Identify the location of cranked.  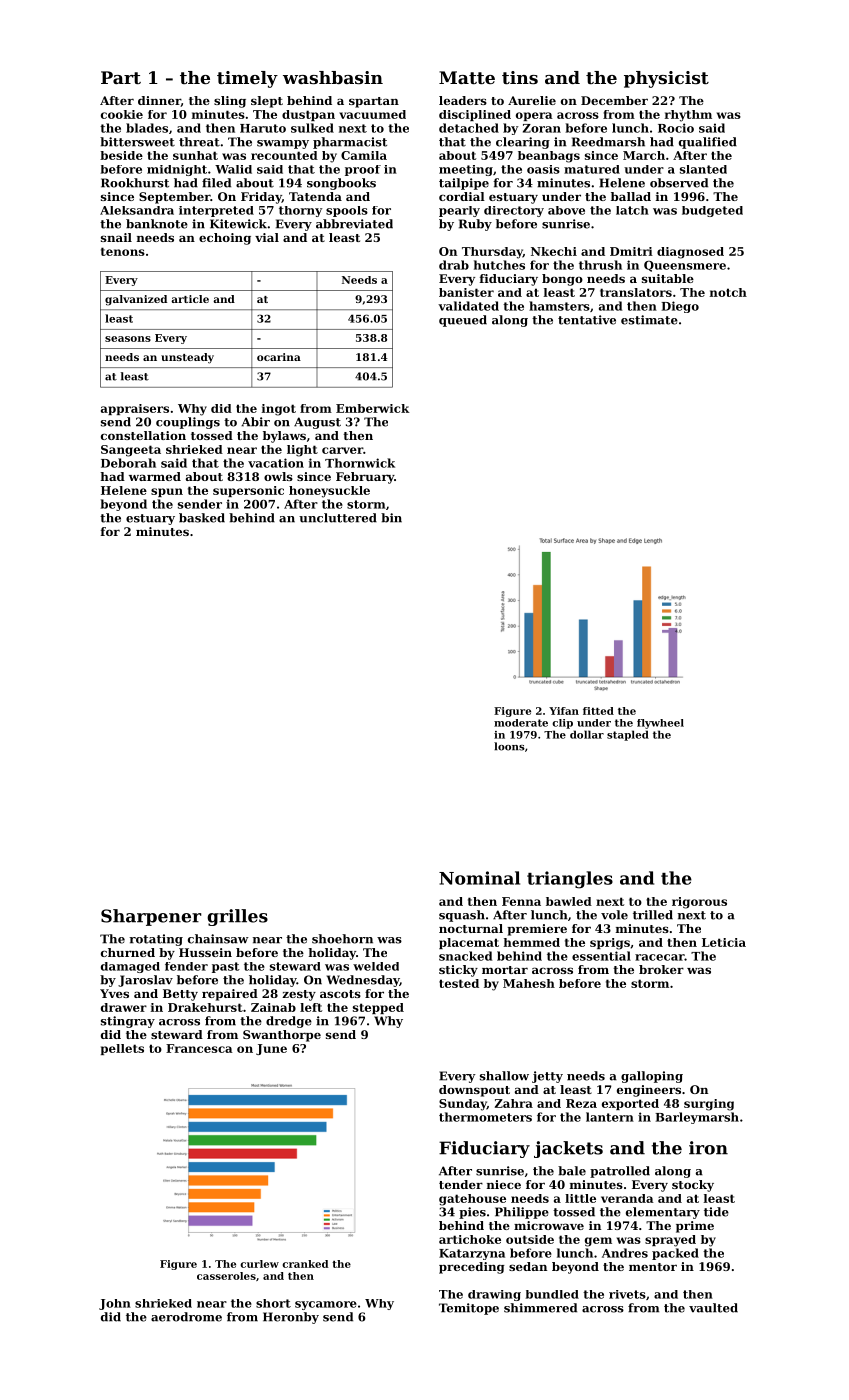
(305, 1264).
